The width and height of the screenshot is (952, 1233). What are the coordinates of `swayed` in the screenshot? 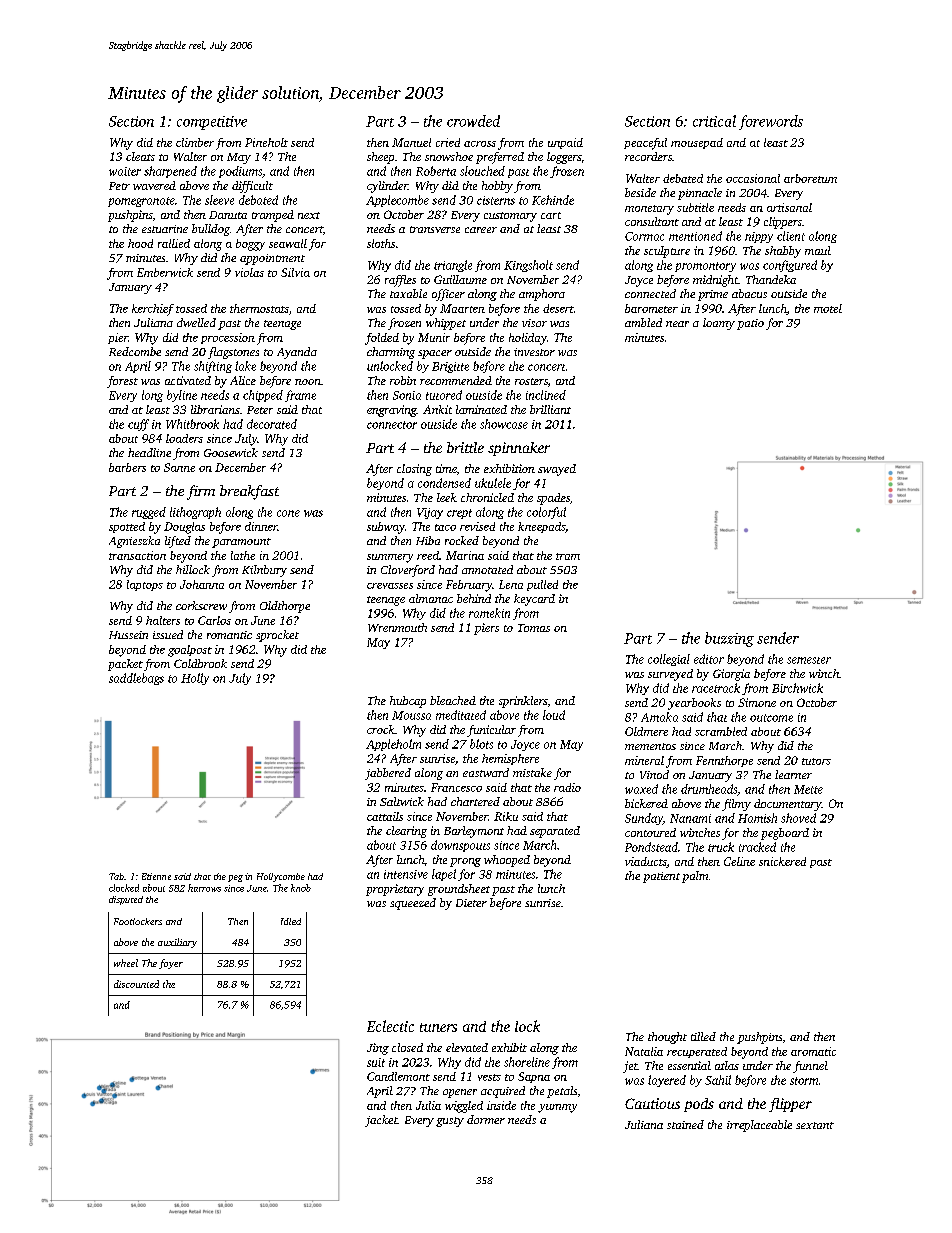 It's located at (557, 470).
